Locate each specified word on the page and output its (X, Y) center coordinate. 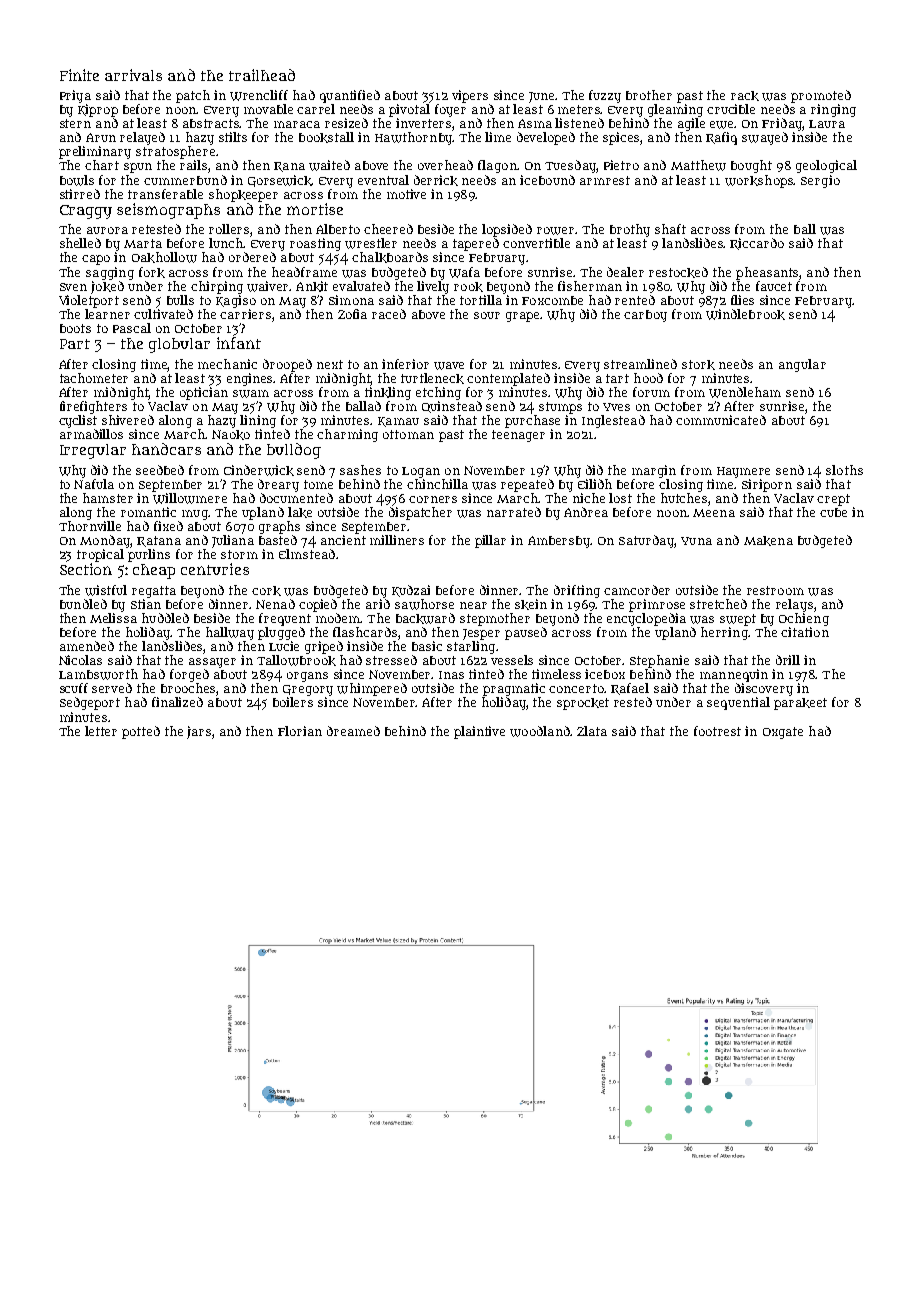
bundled (83, 604)
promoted (821, 96)
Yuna (696, 541)
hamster (108, 498)
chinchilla (437, 484)
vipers (470, 96)
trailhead (262, 75)
